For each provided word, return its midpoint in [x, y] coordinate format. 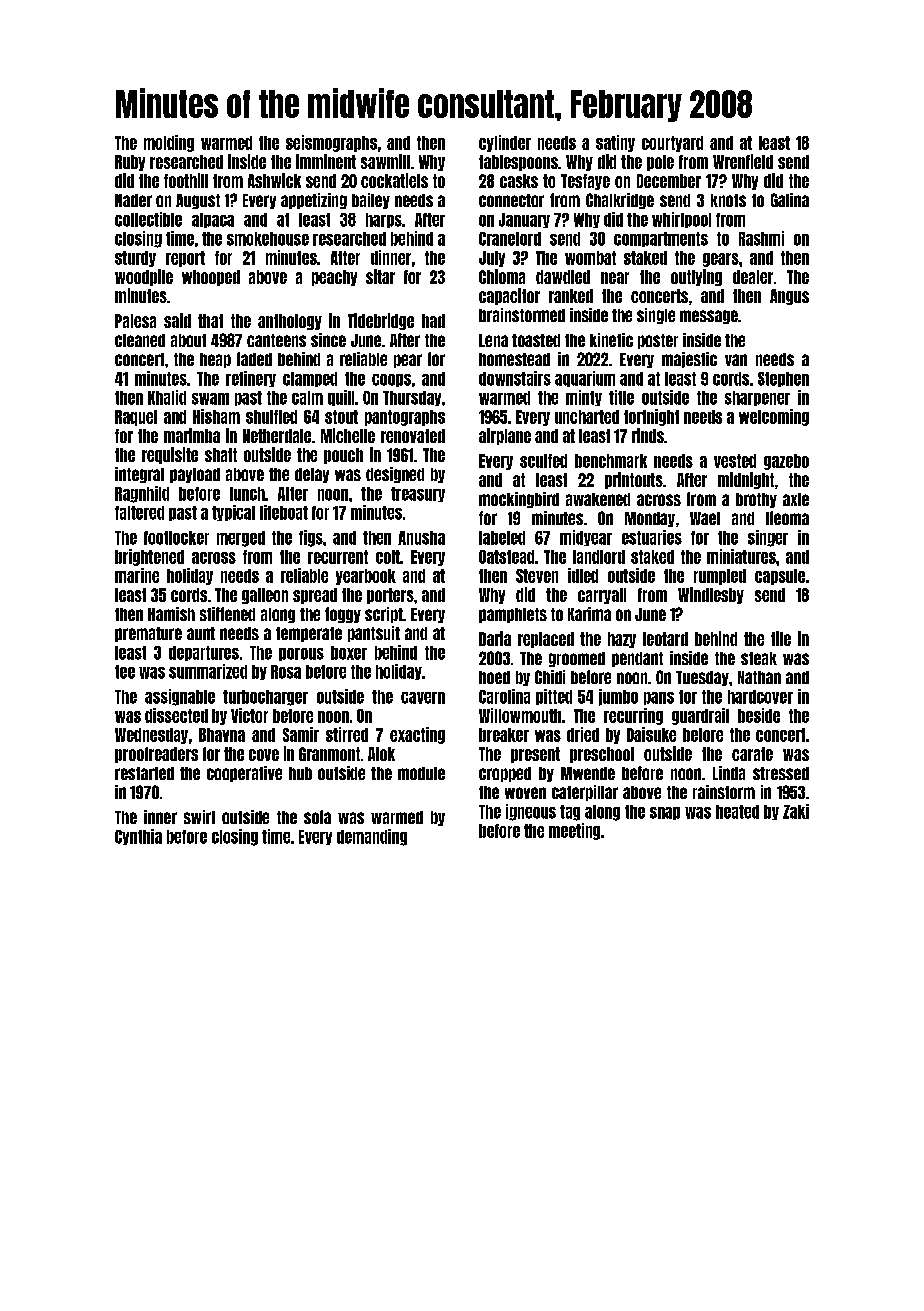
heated [737, 812]
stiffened [227, 614]
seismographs [331, 143]
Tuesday [702, 678]
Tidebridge [381, 321]
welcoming [774, 417]
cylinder [505, 143]
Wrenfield [743, 161]
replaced [546, 640]
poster [658, 341]
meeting [574, 831]
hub [300, 773]
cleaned [140, 340]
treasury [418, 494]
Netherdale [277, 436]
